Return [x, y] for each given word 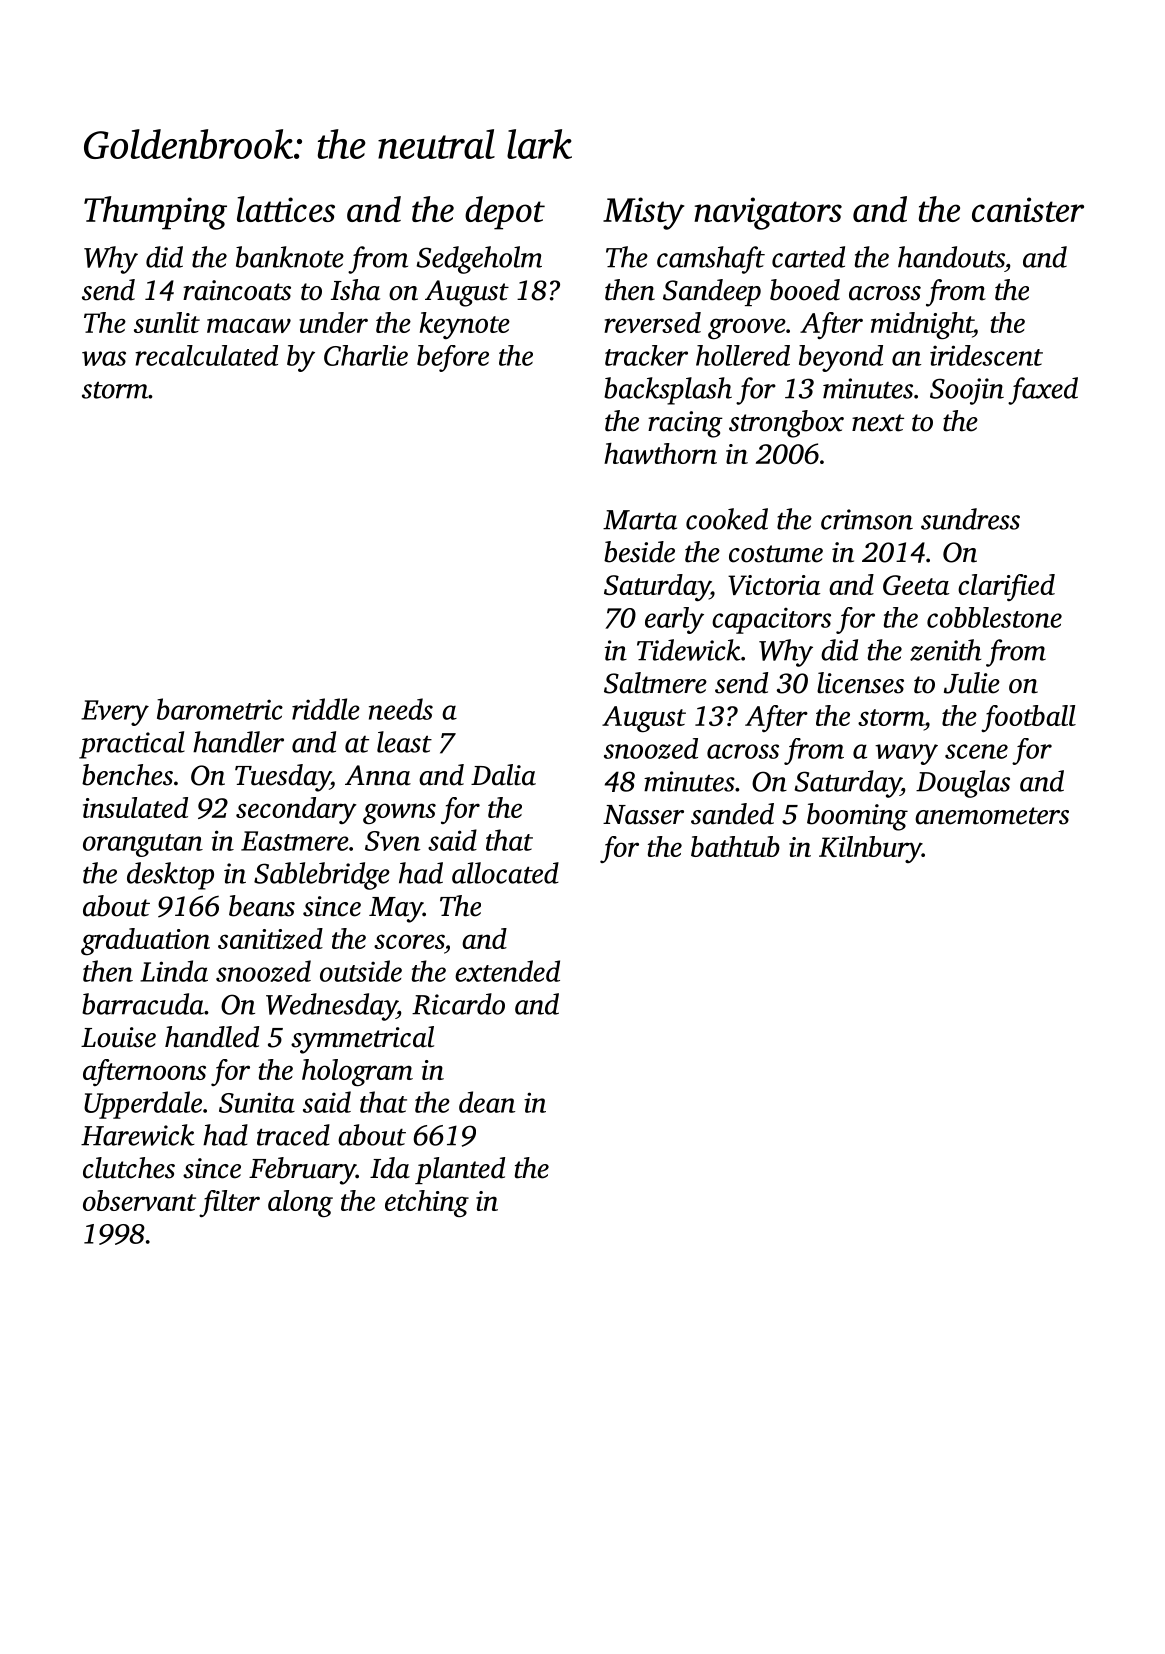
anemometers [992, 816]
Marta [640, 520]
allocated [505, 873]
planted [460, 1170]
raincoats [237, 290]
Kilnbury [870, 849]
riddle [326, 709]
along [300, 1203]
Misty [643, 213]
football [1028, 718]
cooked [727, 519]
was [104, 358]
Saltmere [655, 683]
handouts [951, 257]
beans [262, 906]
